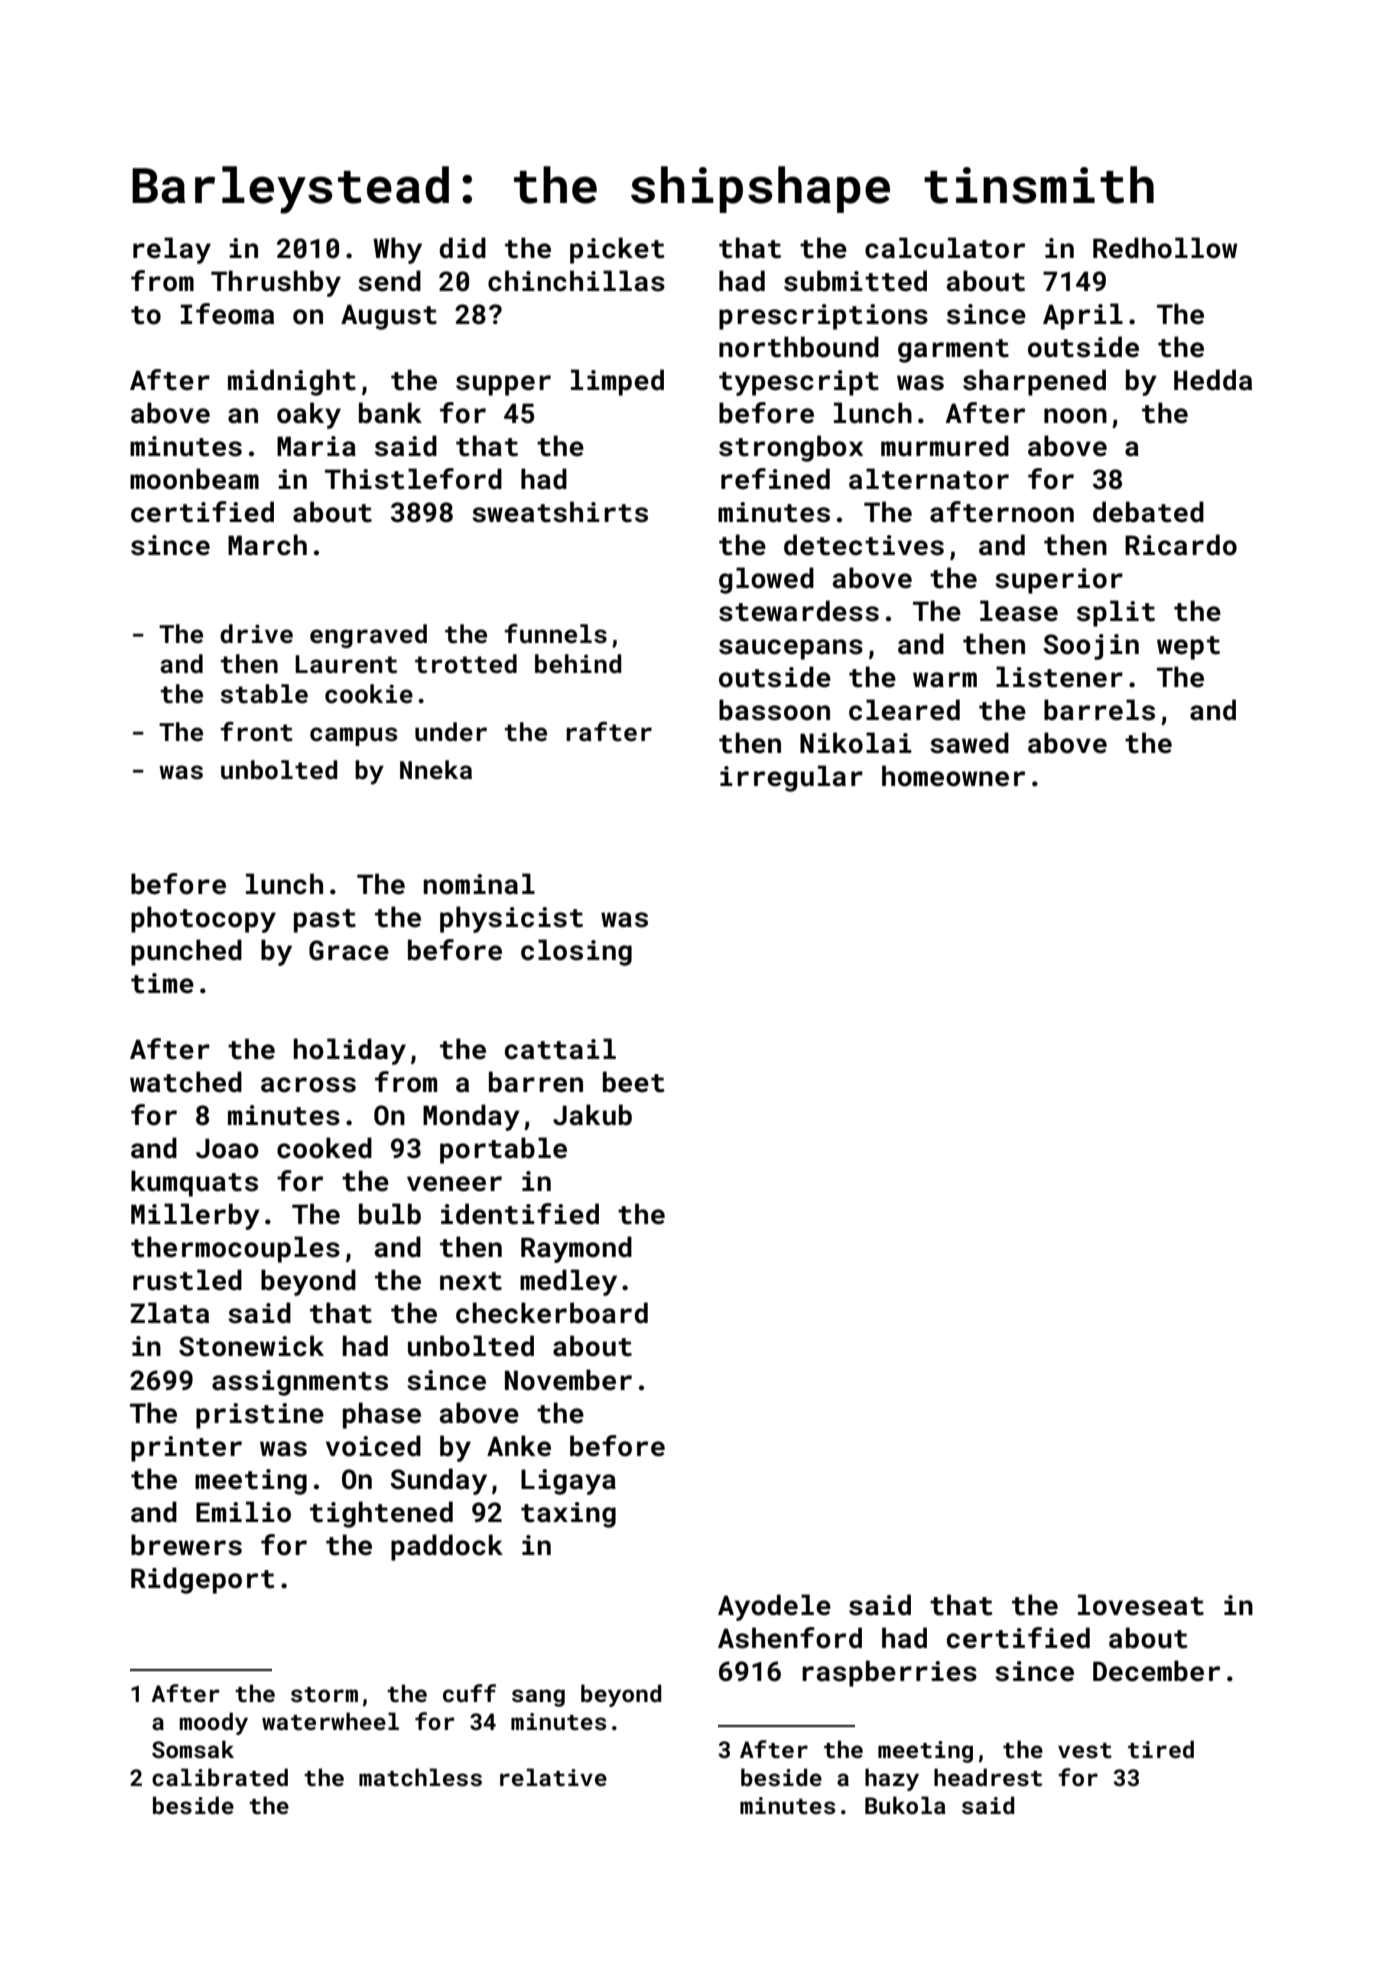 The height and width of the screenshot is (1969, 1386). I want to click on homeowner, so click(953, 776).
